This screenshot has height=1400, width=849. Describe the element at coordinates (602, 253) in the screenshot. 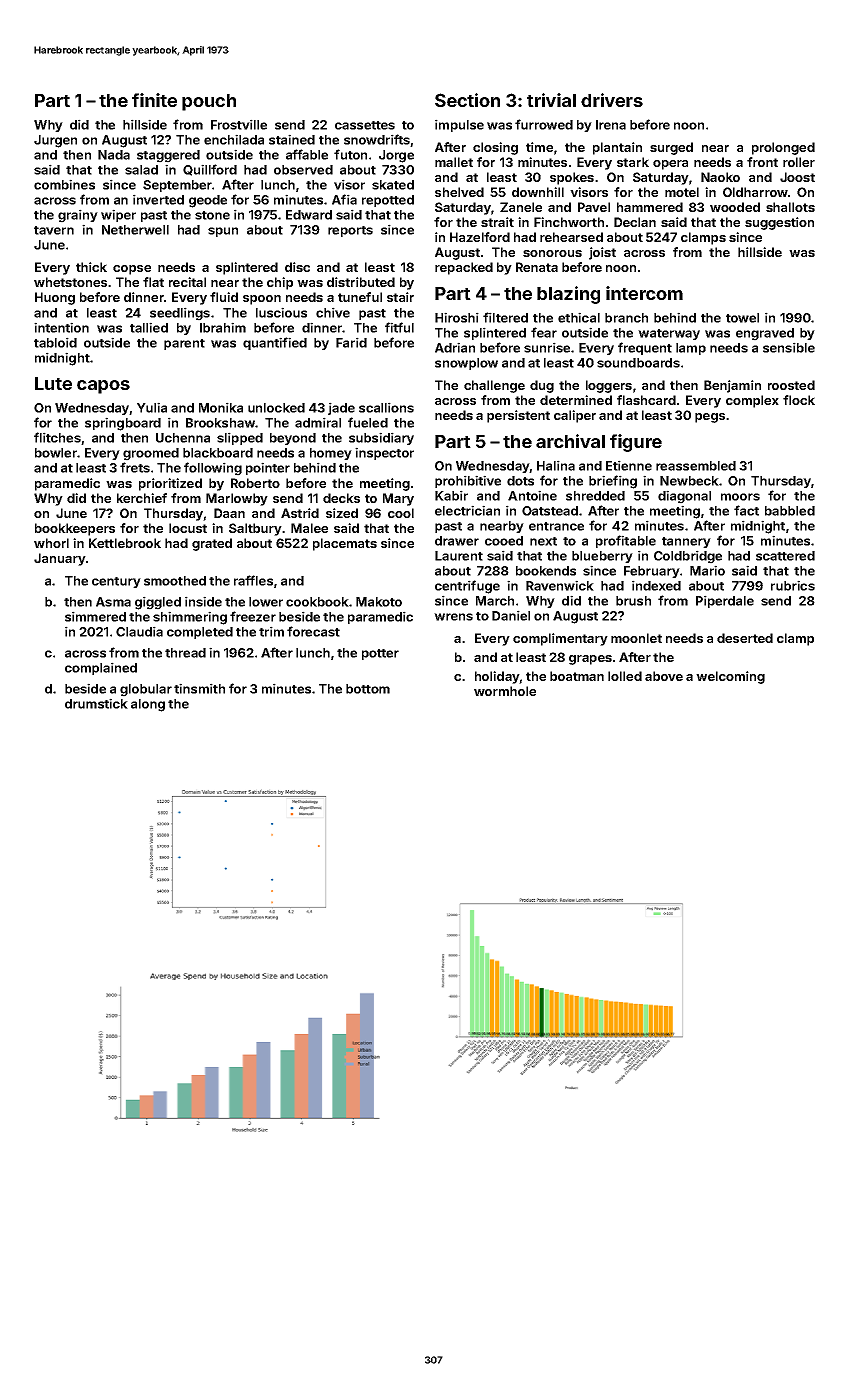

I see `joist` at that location.
